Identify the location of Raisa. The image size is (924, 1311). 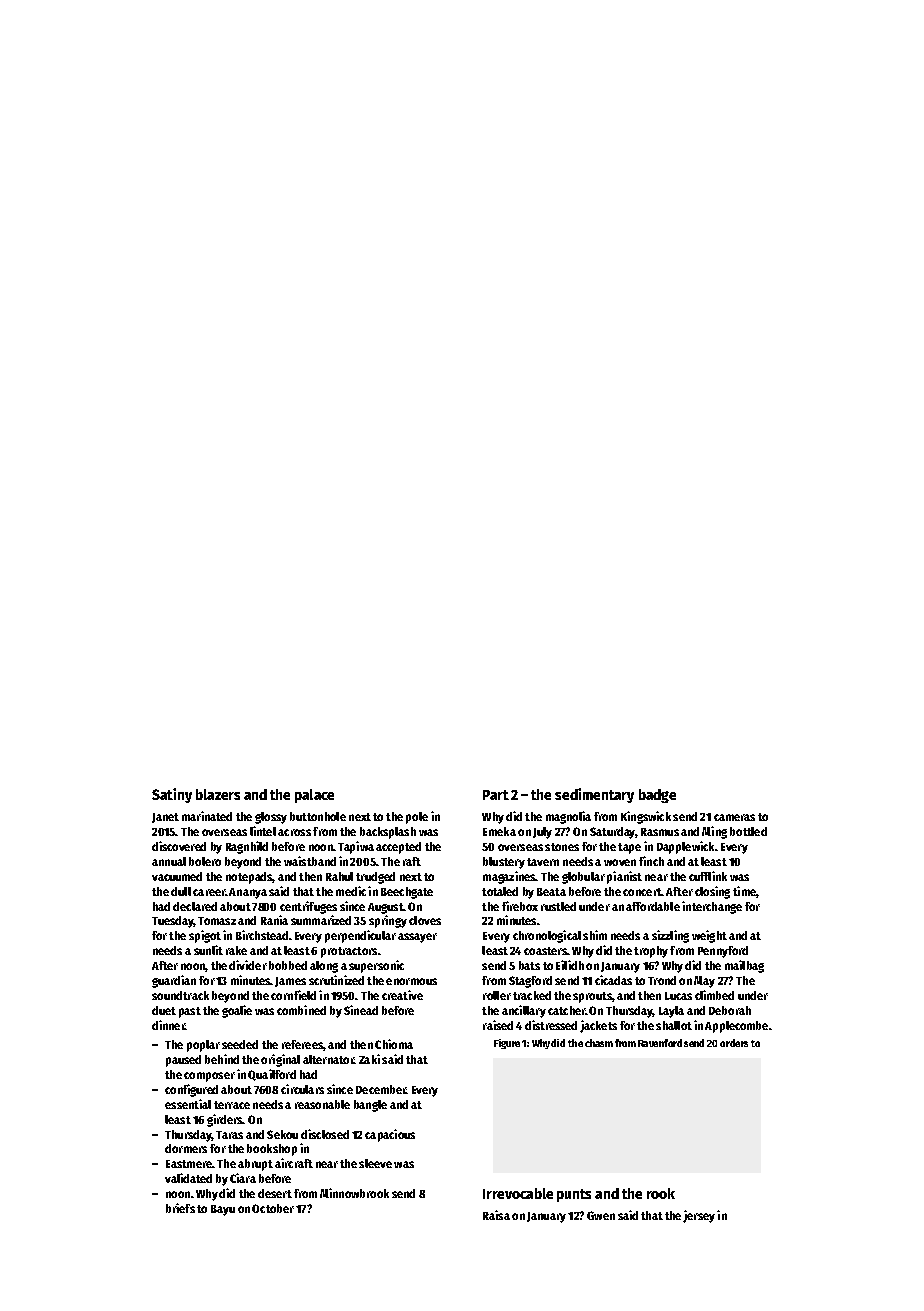
(496, 1215).
